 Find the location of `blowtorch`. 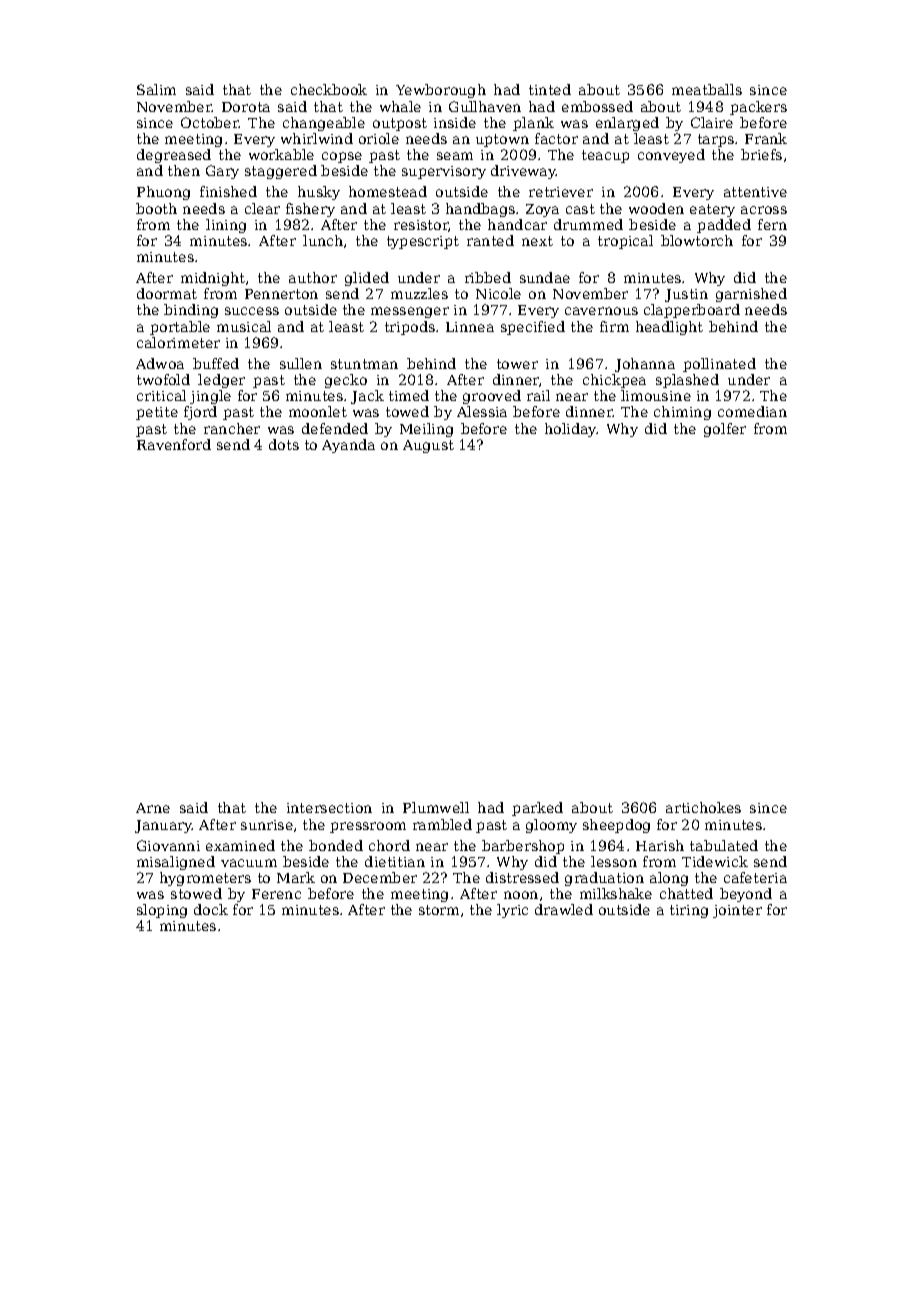

blowtorch is located at coordinates (697, 240).
